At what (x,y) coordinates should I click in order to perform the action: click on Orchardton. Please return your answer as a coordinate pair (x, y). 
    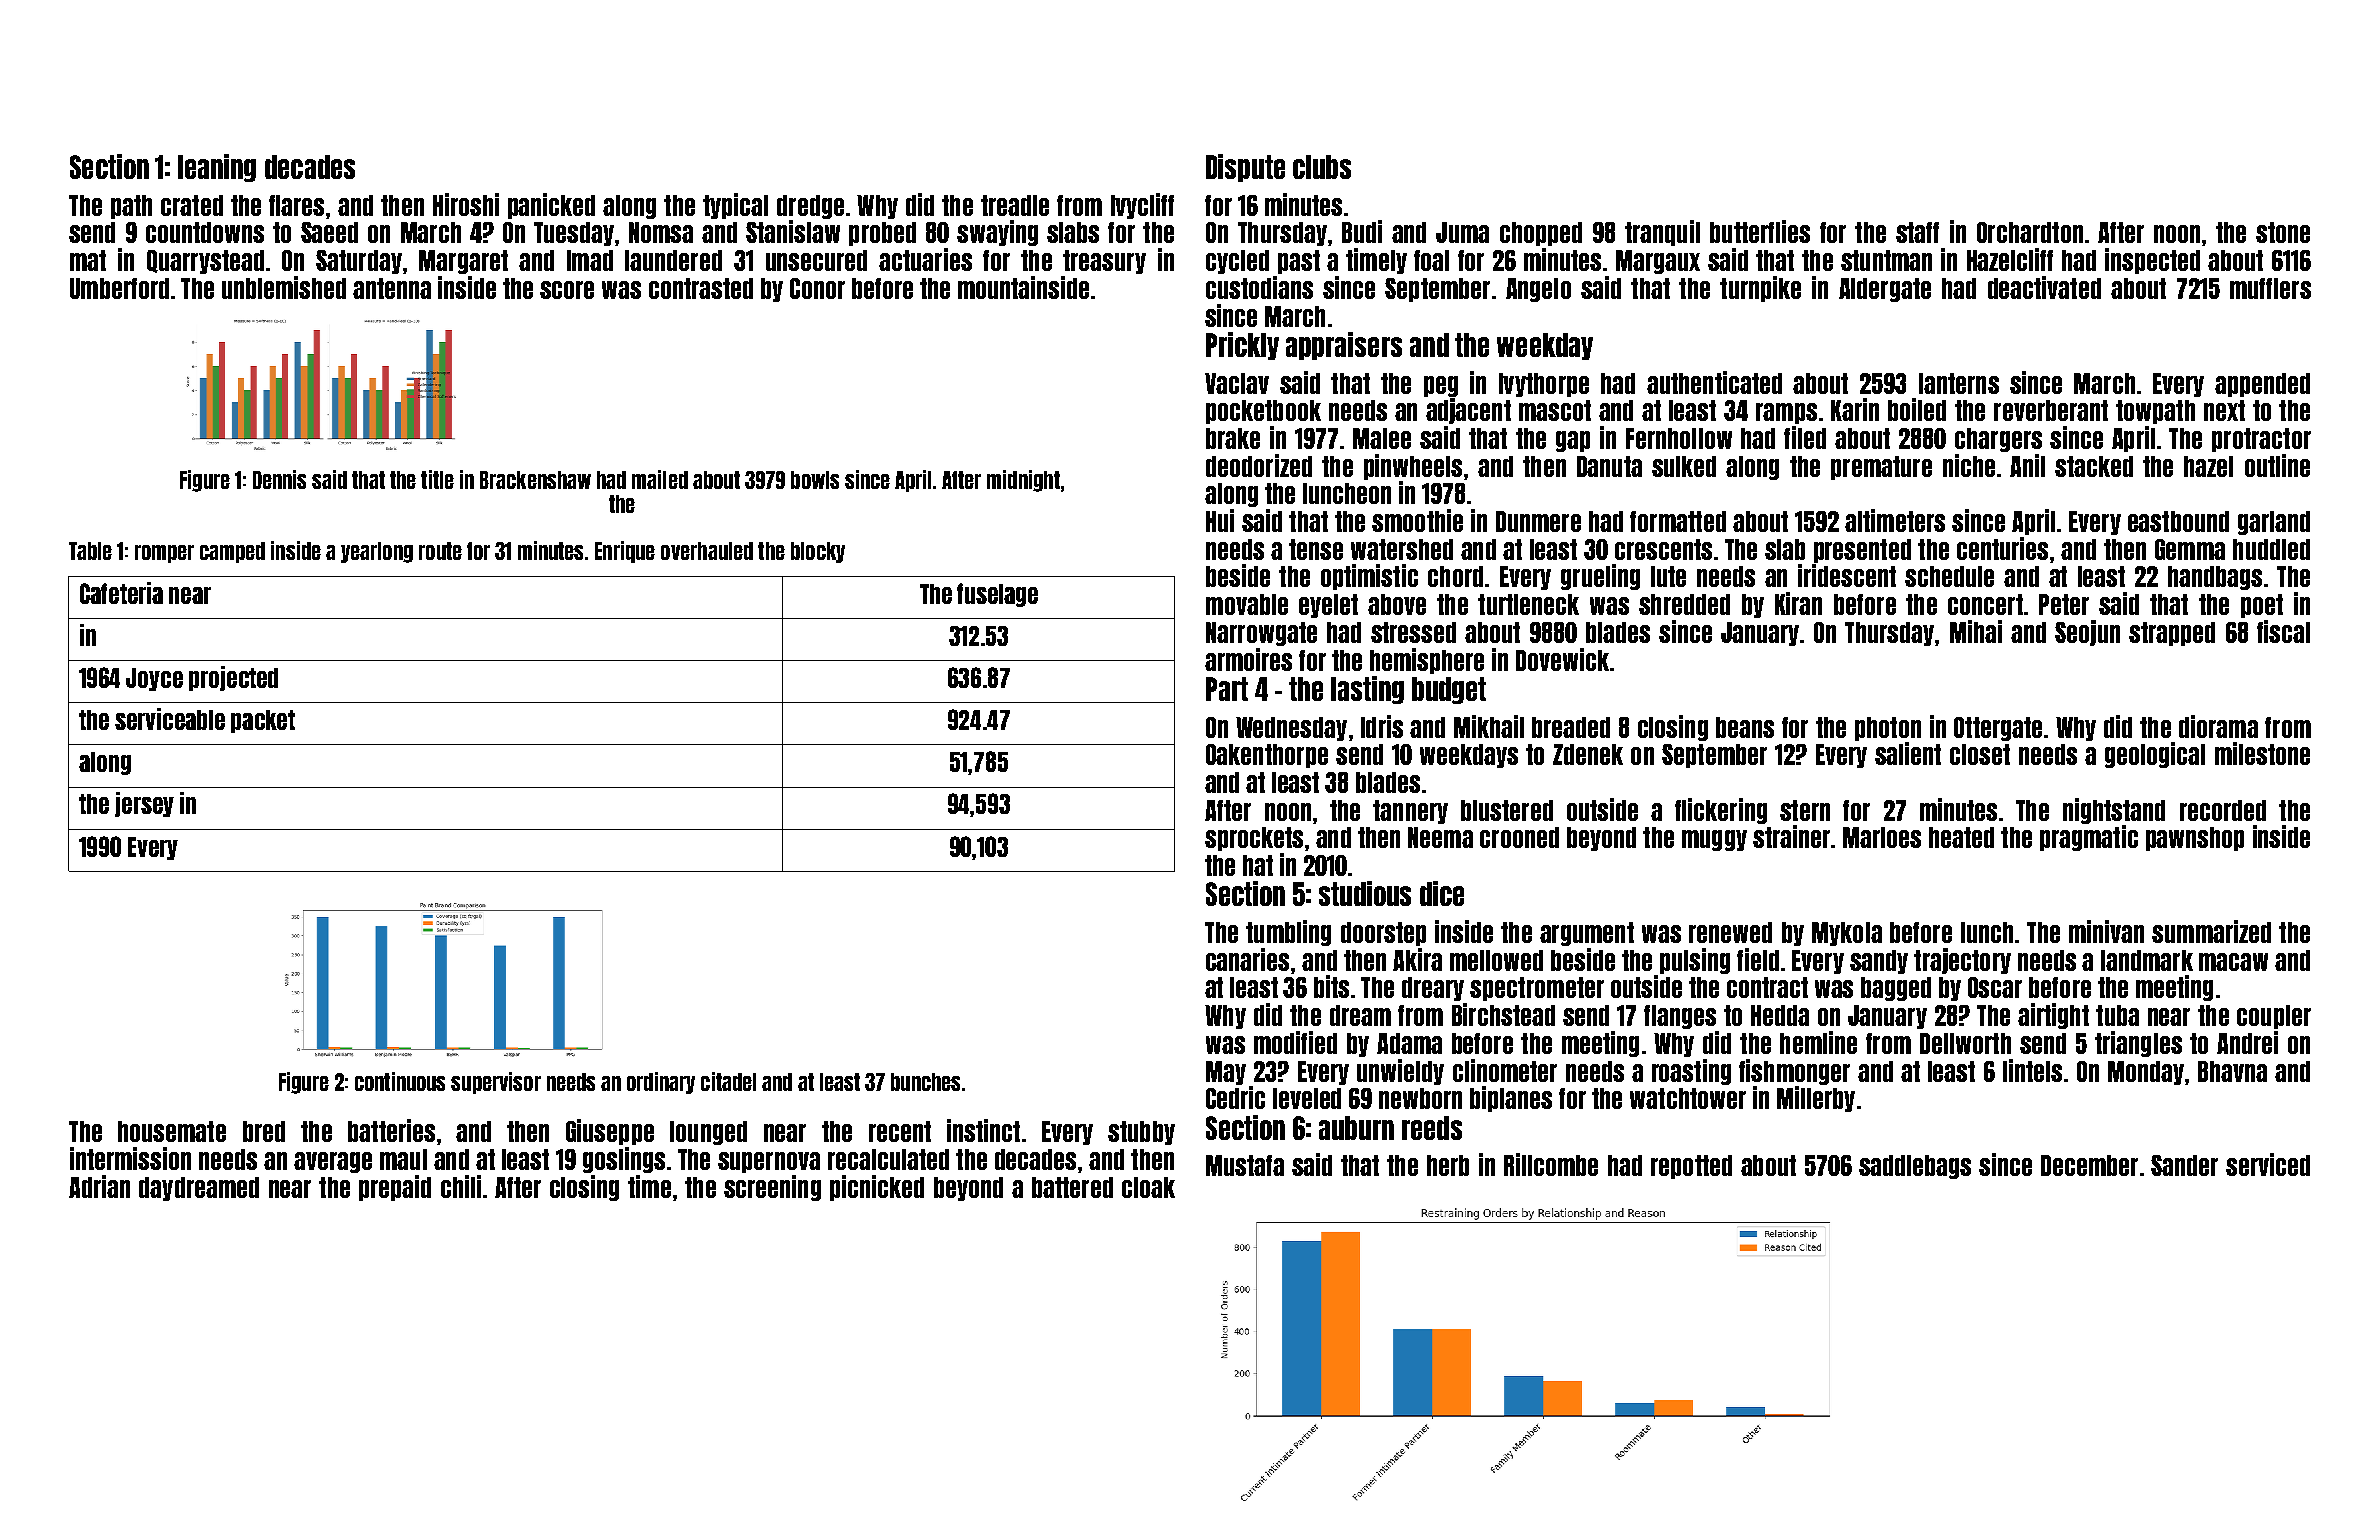
    Looking at the image, I should click on (2030, 232).
